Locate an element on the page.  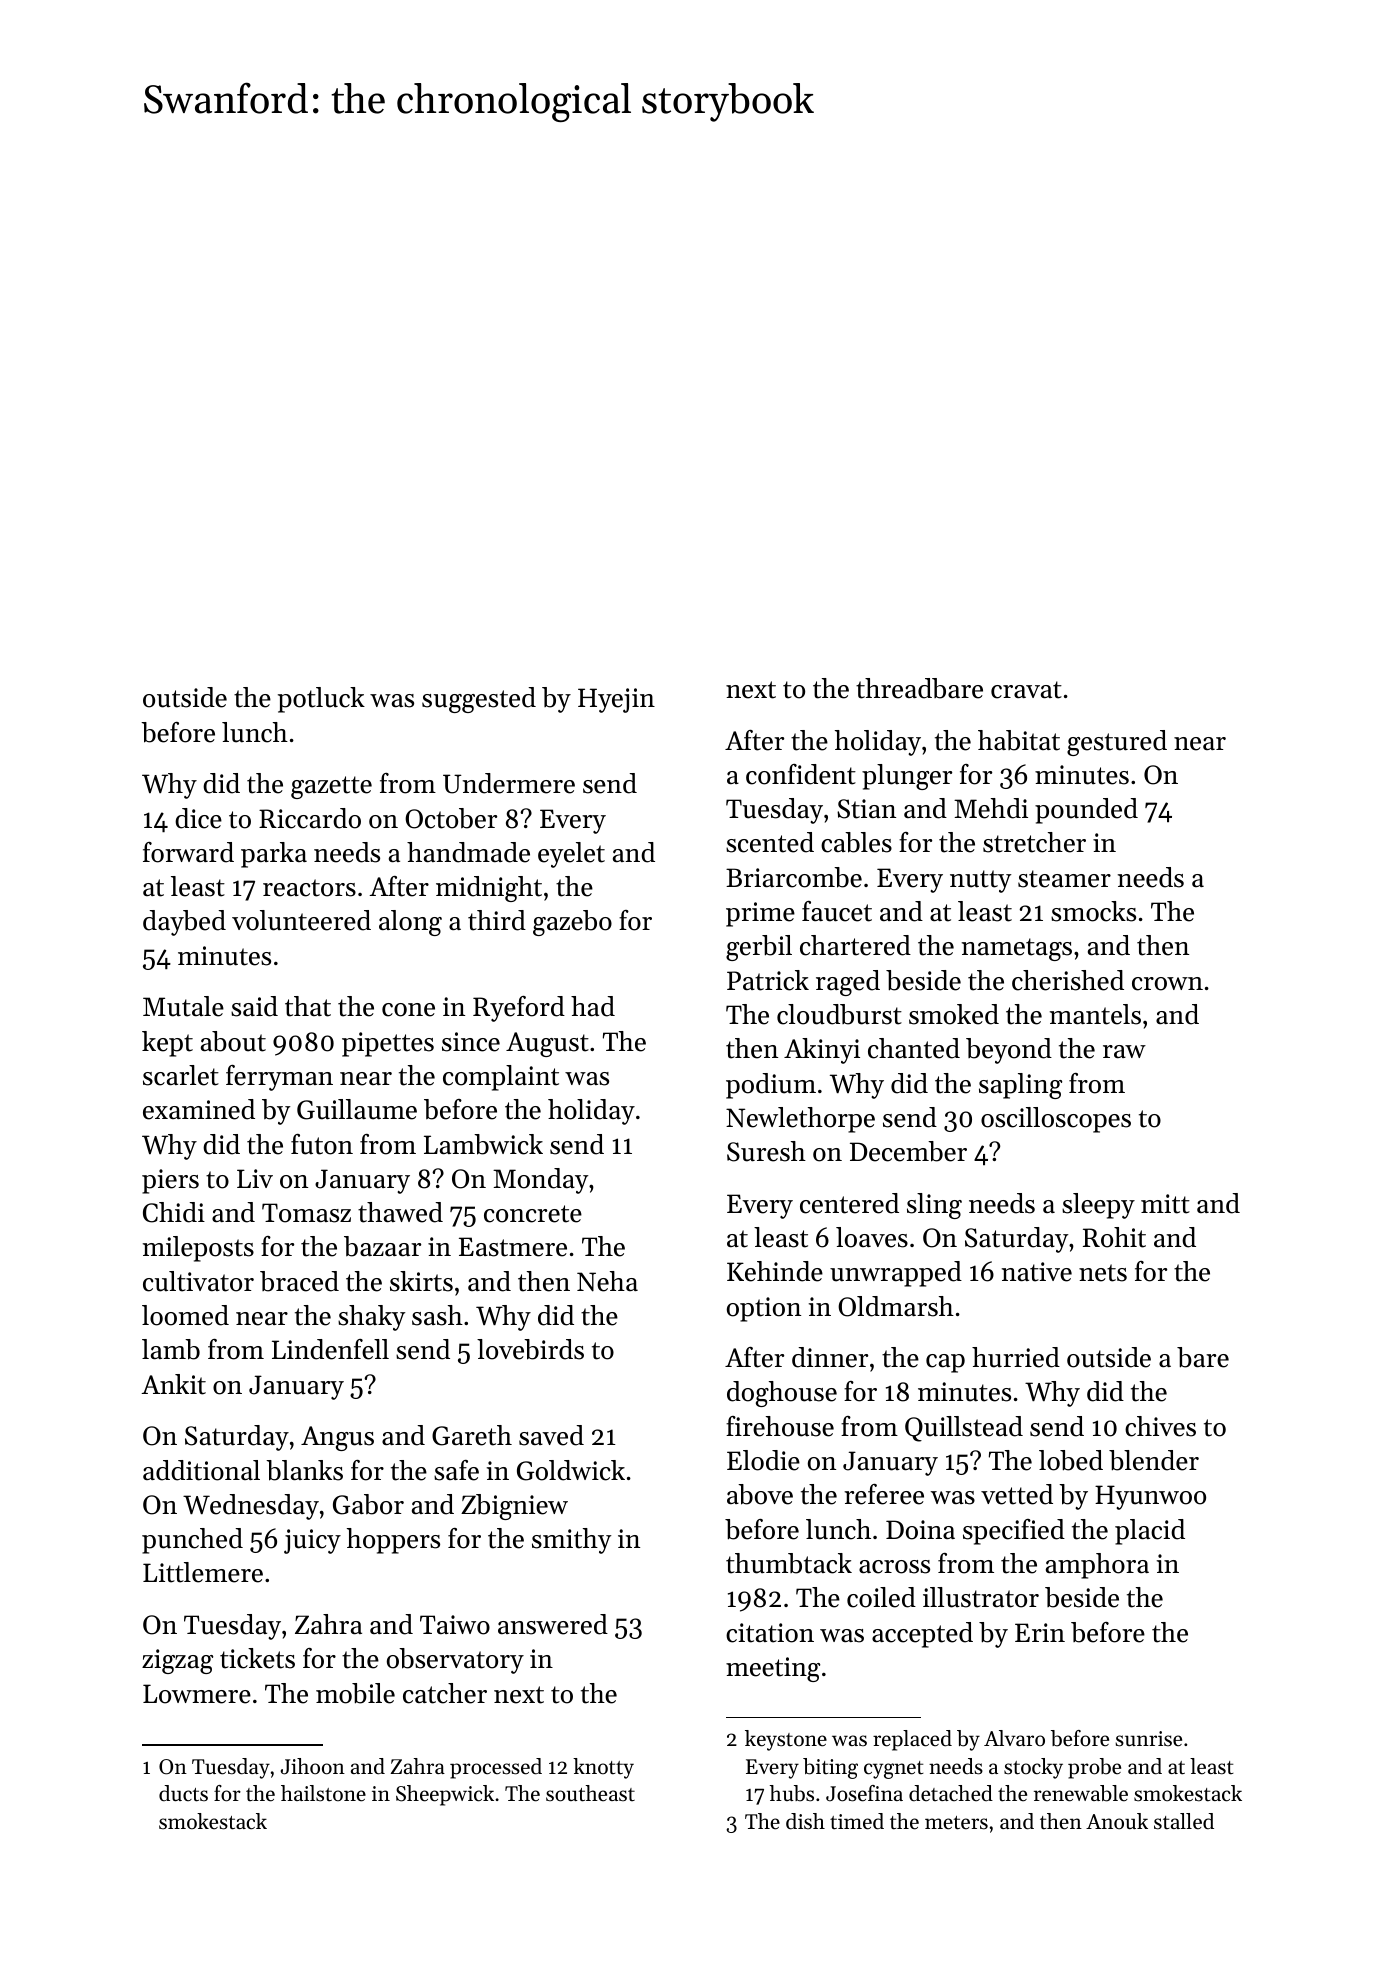
vetted is located at coordinates (1017, 1494).
